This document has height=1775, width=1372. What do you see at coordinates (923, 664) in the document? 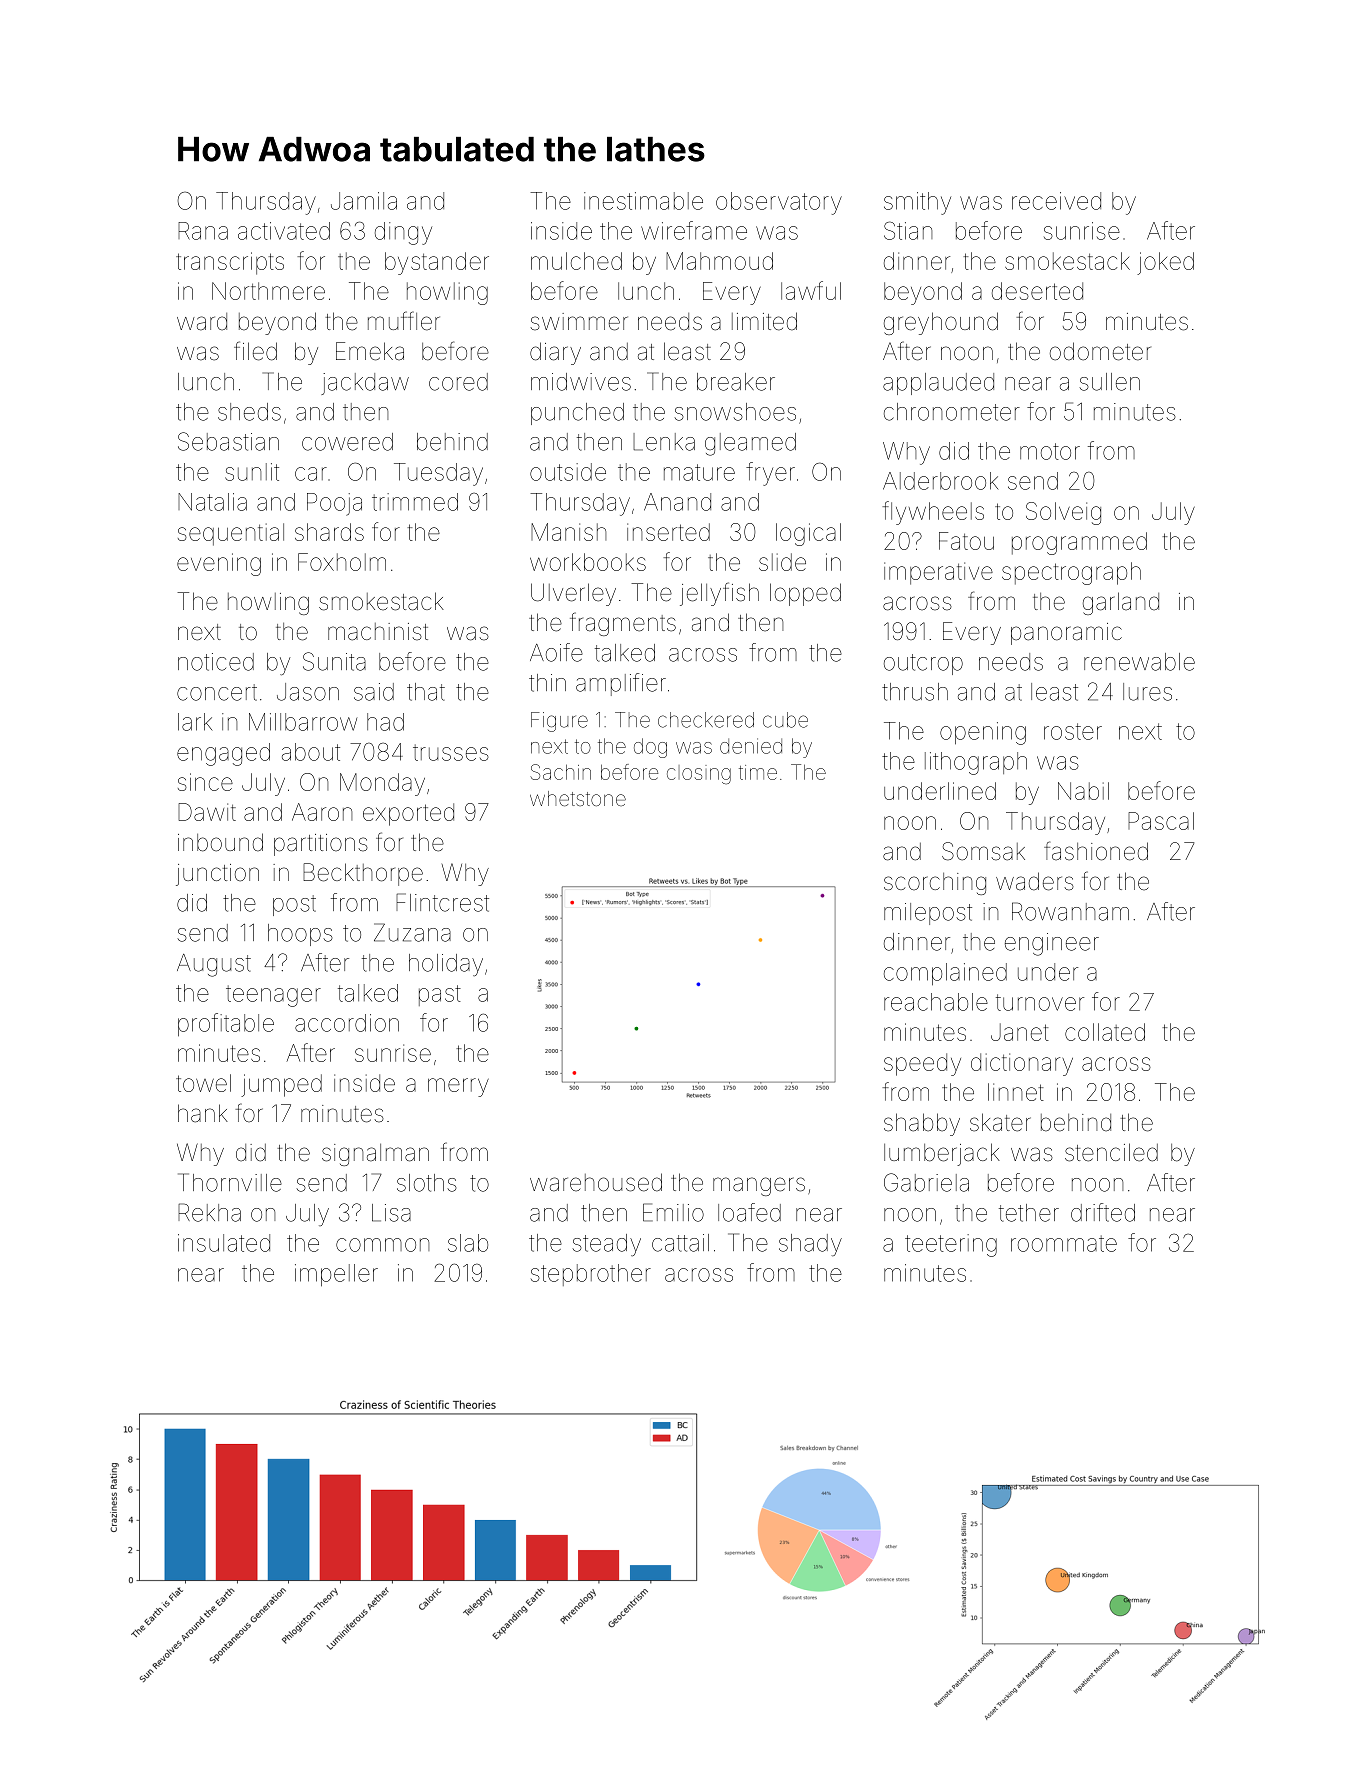
I see `outcrop` at bounding box center [923, 664].
